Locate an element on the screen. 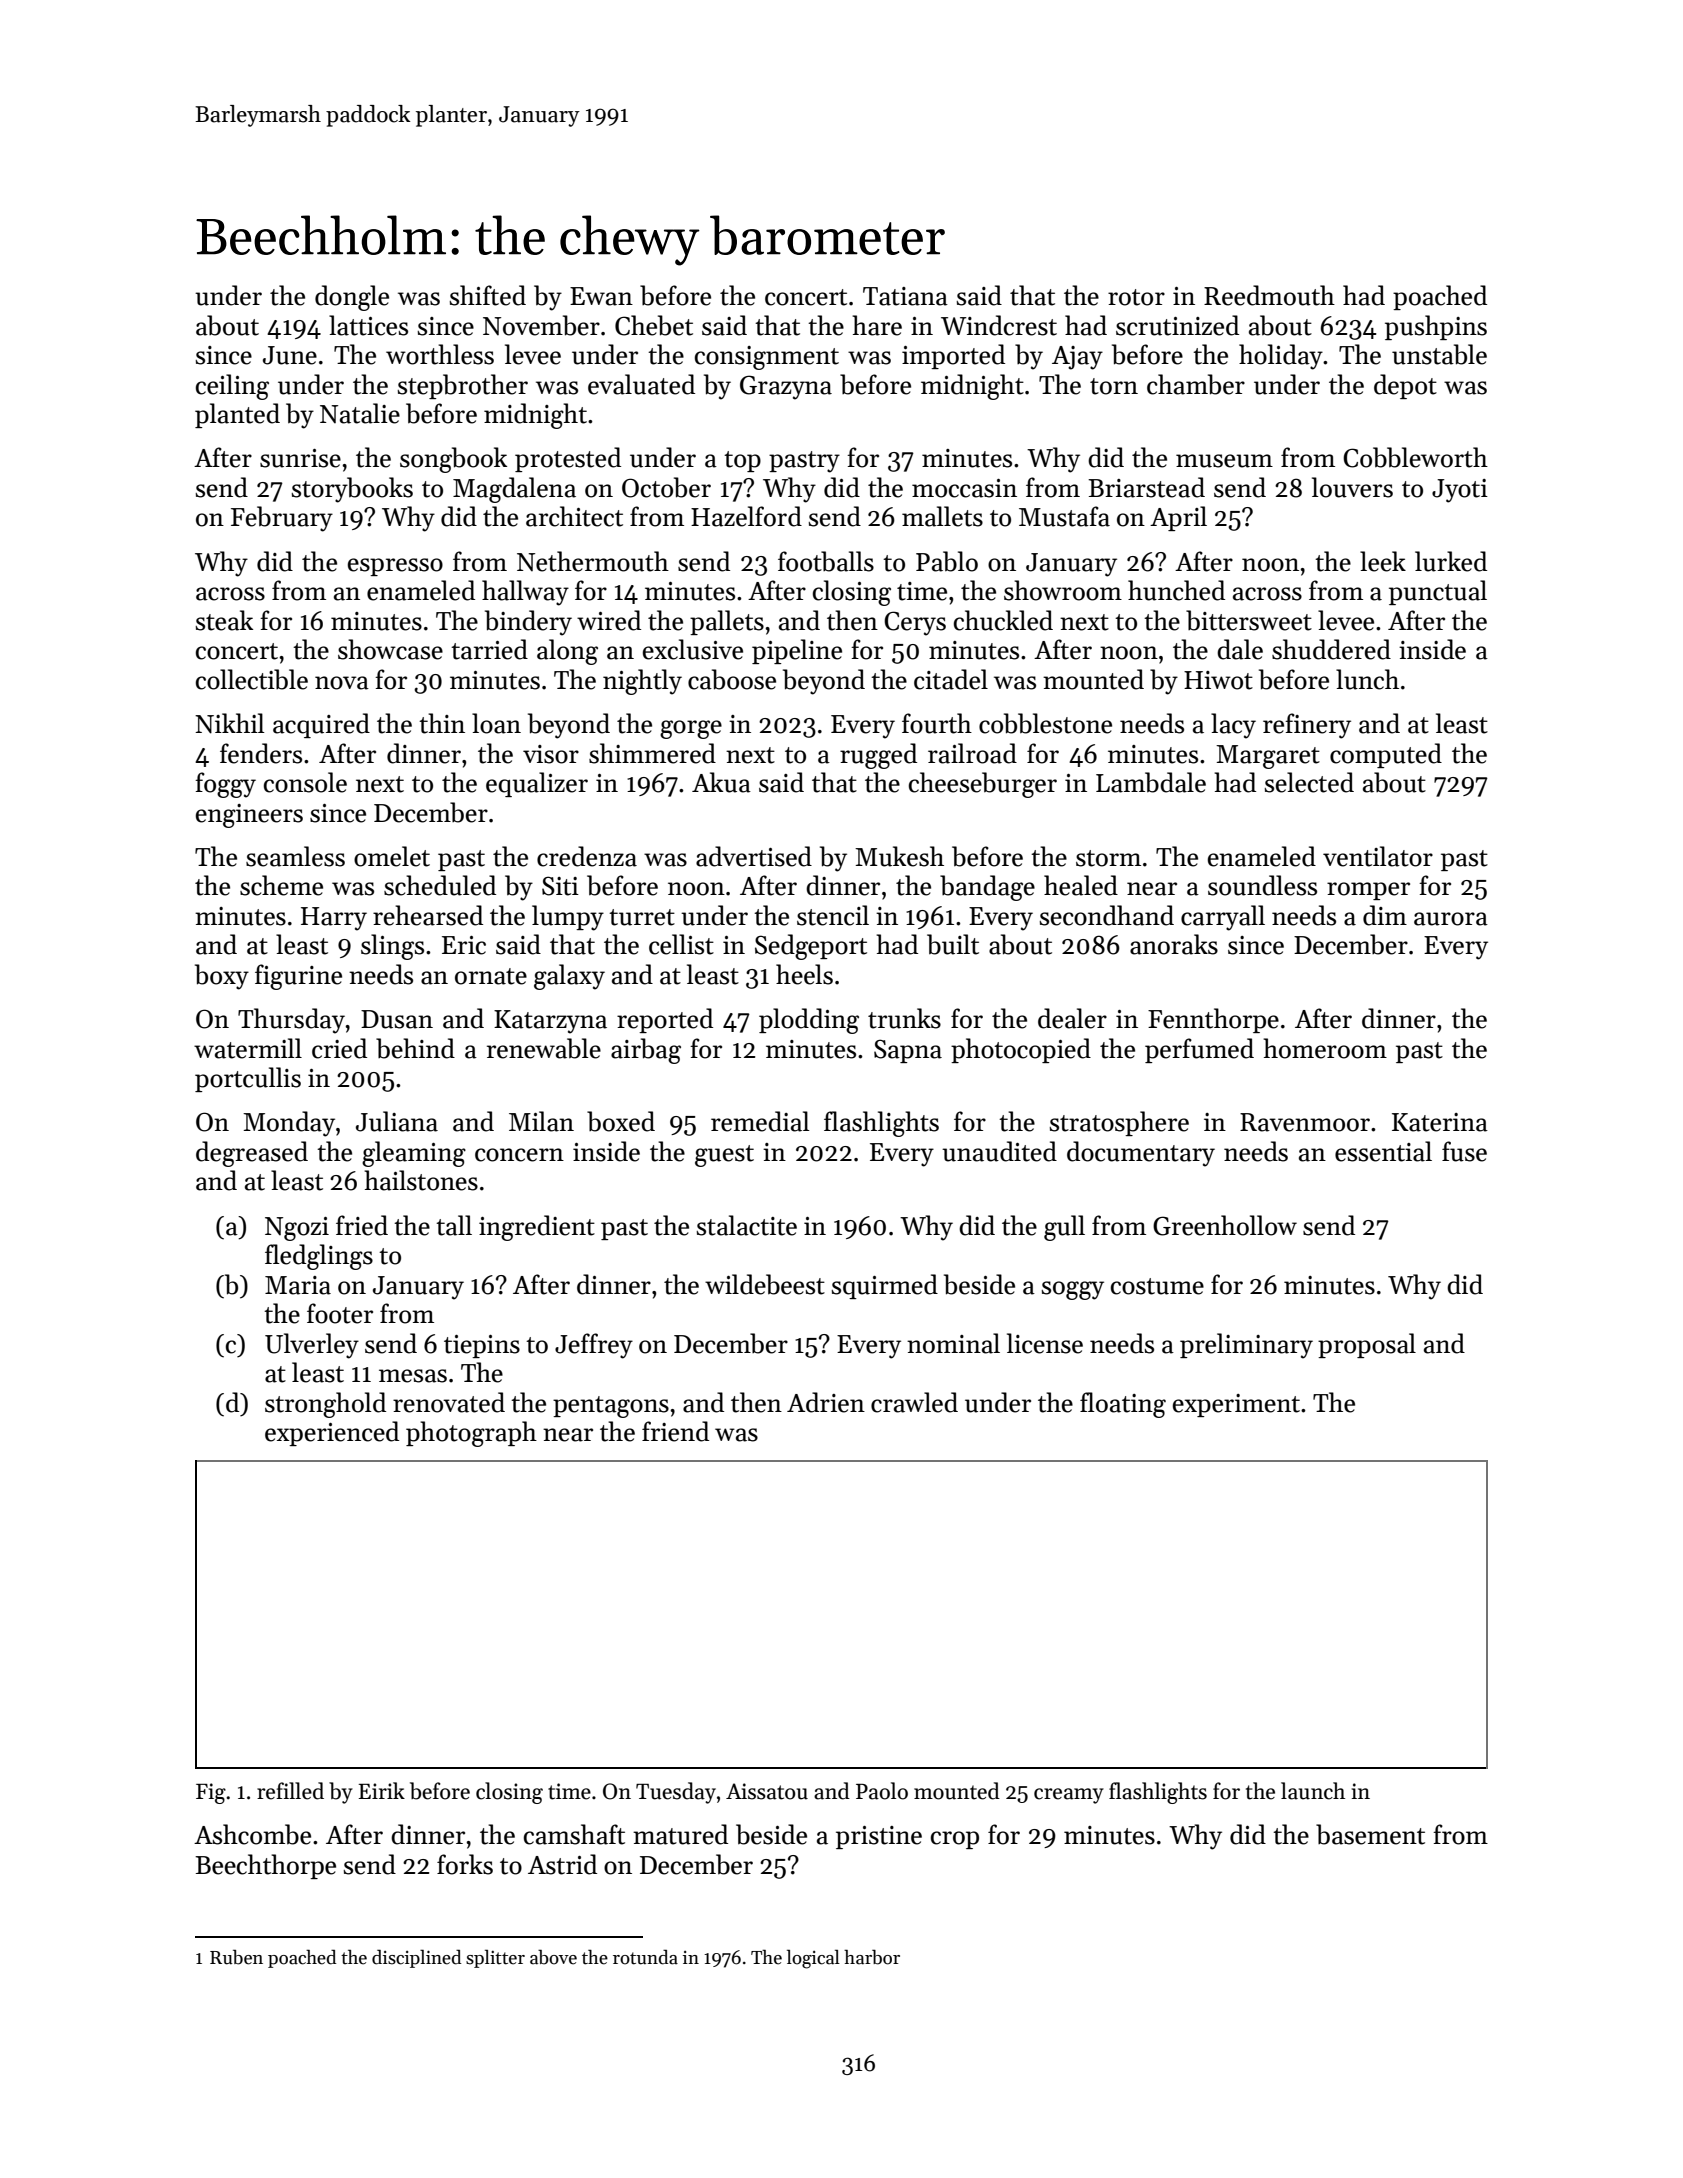  degreased is located at coordinates (252, 1154).
